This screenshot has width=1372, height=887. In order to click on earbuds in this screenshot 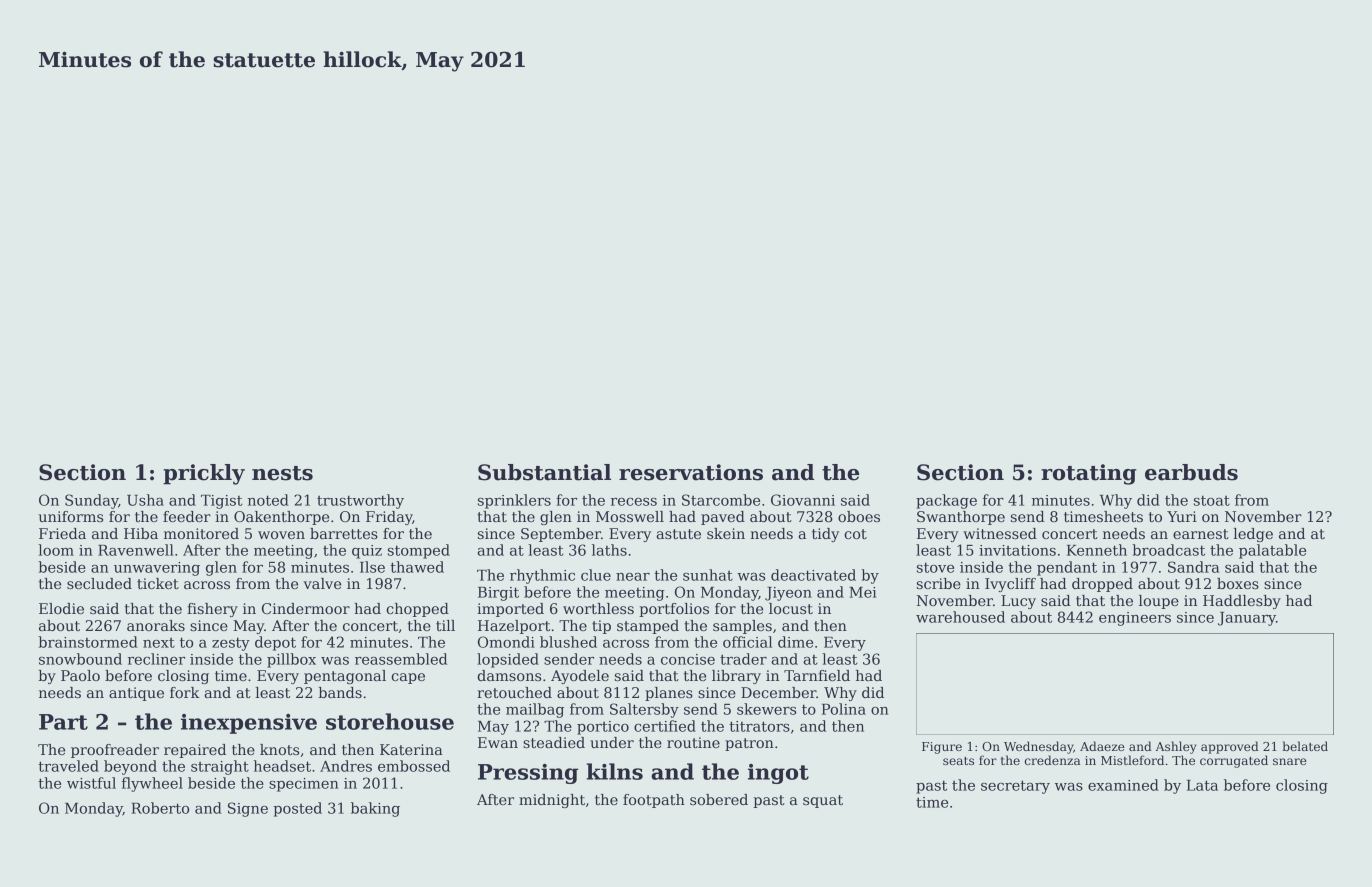, I will do `click(1191, 472)`.
